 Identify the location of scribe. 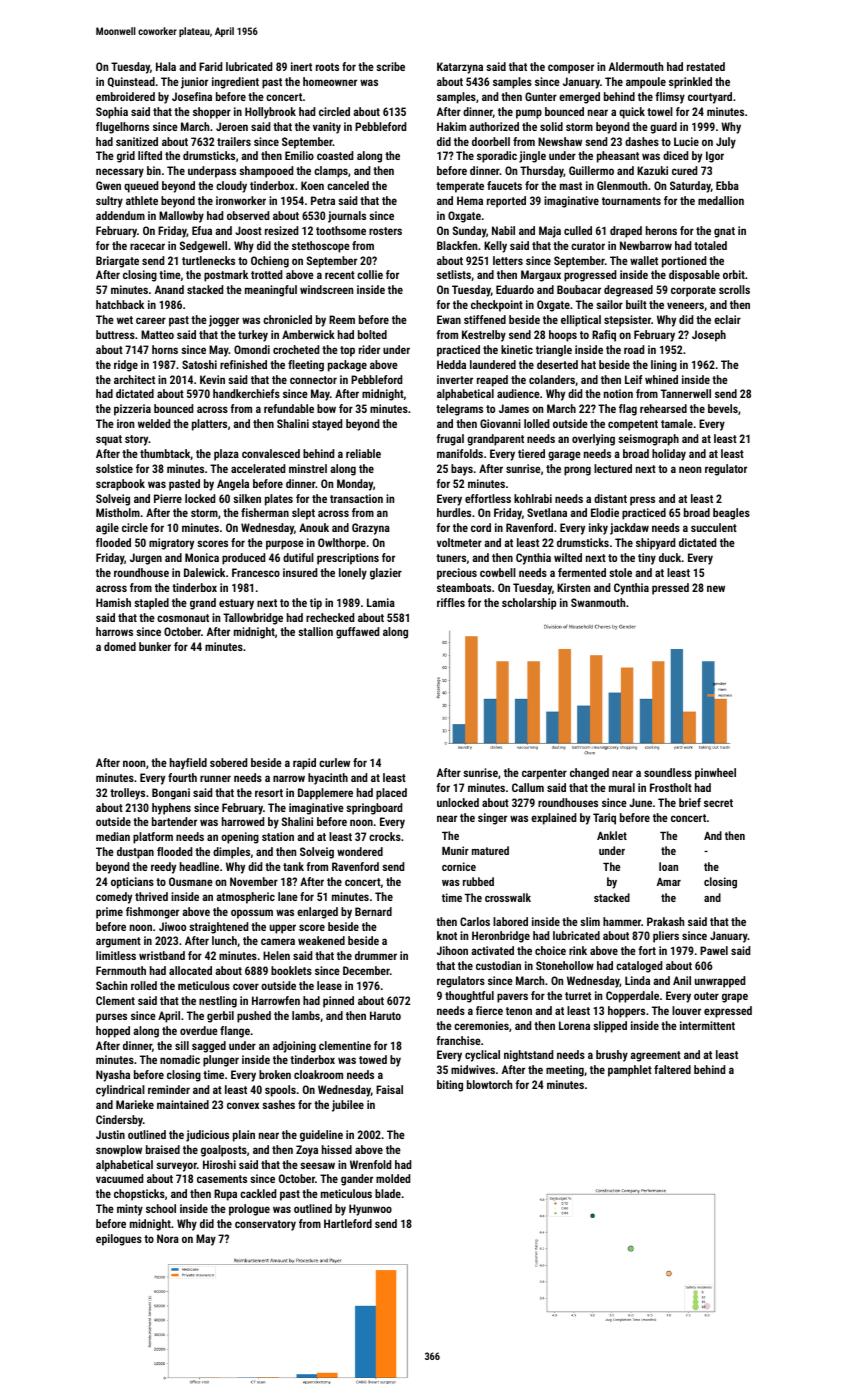
(390, 66).
